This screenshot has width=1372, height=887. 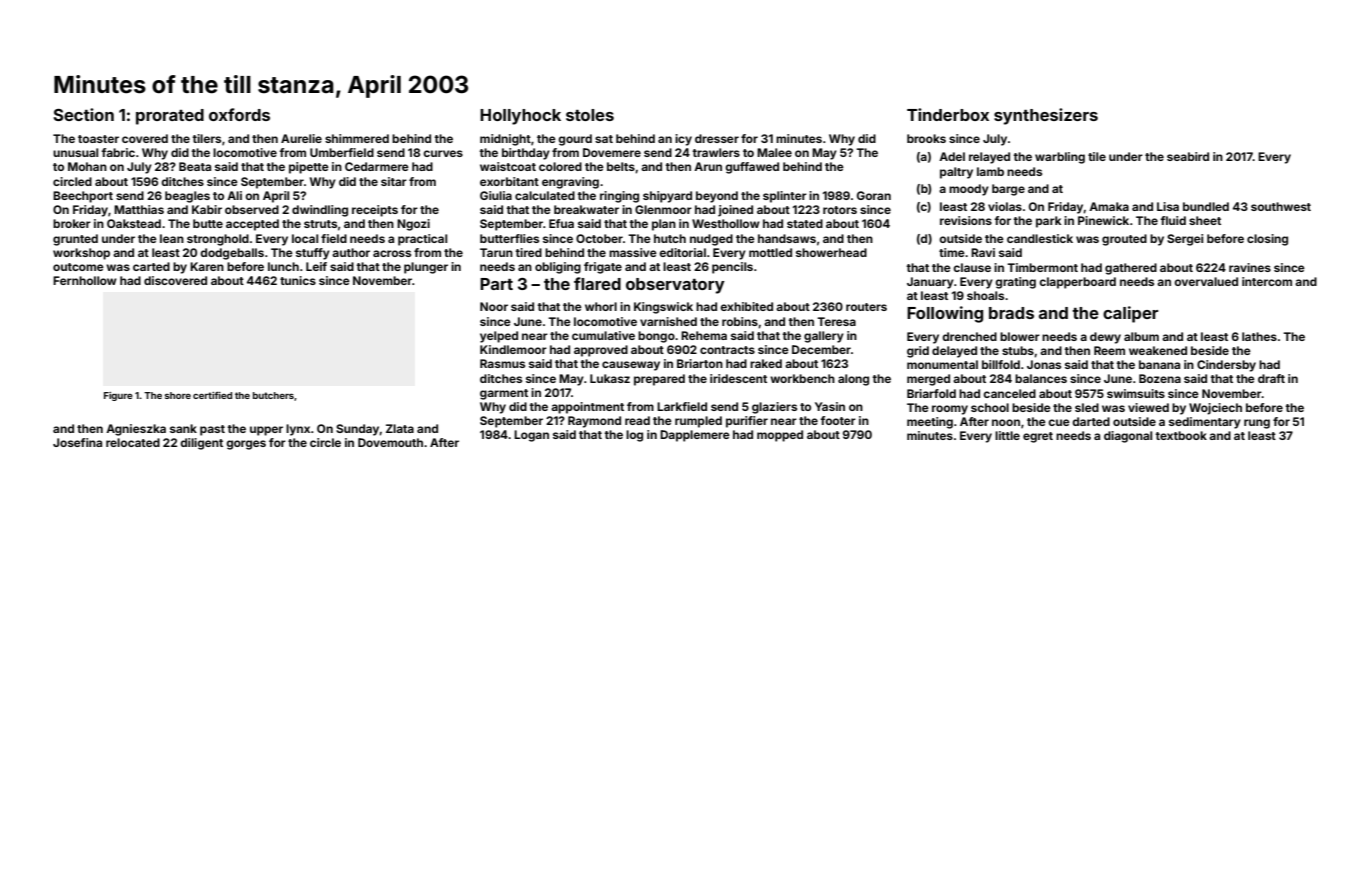 I want to click on prorated, so click(x=170, y=117).
